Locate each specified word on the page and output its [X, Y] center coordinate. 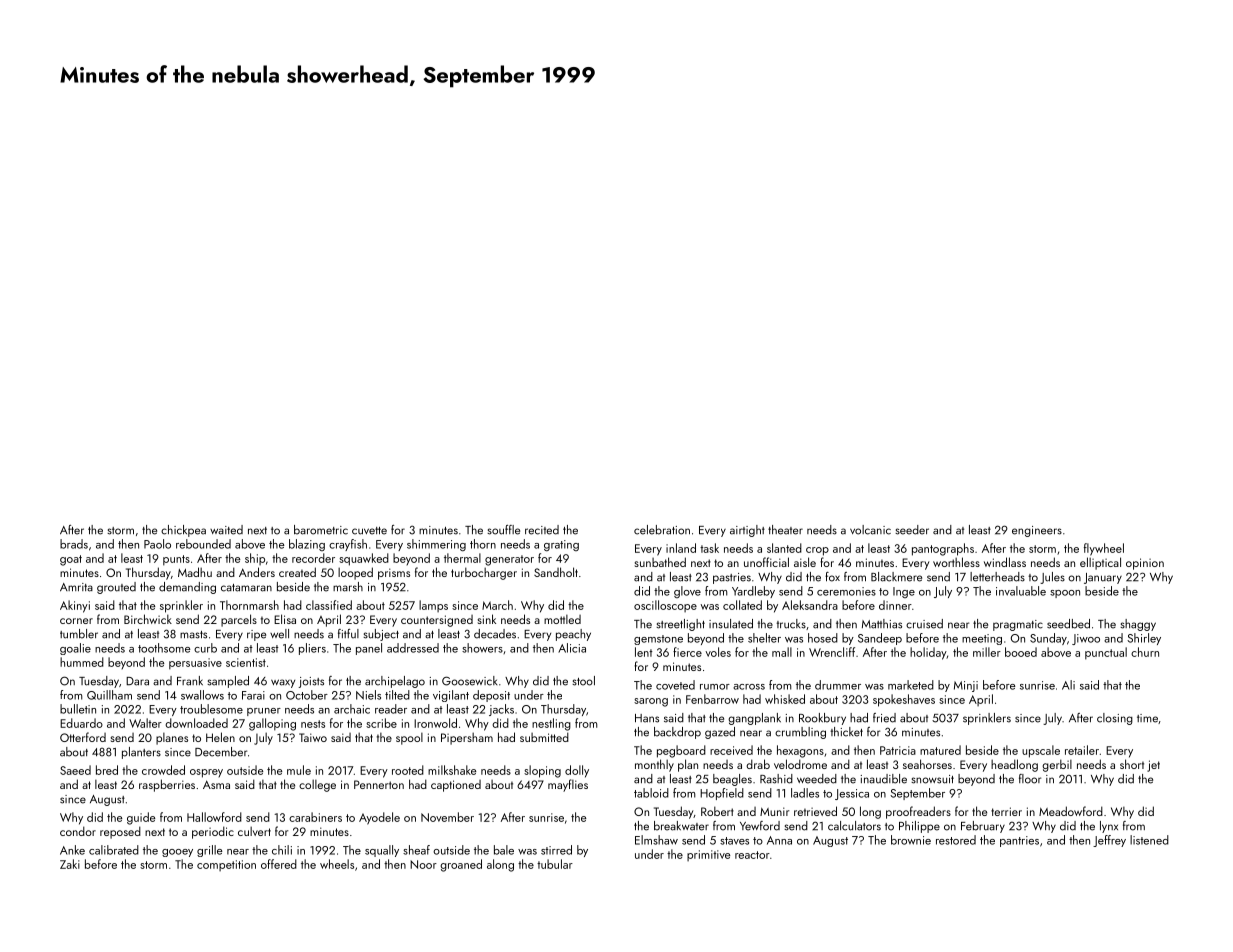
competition [226, 865]
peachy [573, 635]
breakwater [681, 826]
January [1103, 578]
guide [141, 818]
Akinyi [75, 606]
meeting [982, 639]
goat [71, 560]
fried [884, 718]
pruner [264, 712]
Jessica [852, 794]
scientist [246, 662]
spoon [1065, 594]
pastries [732, 578]
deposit [491, 696]
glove [687, 592]
